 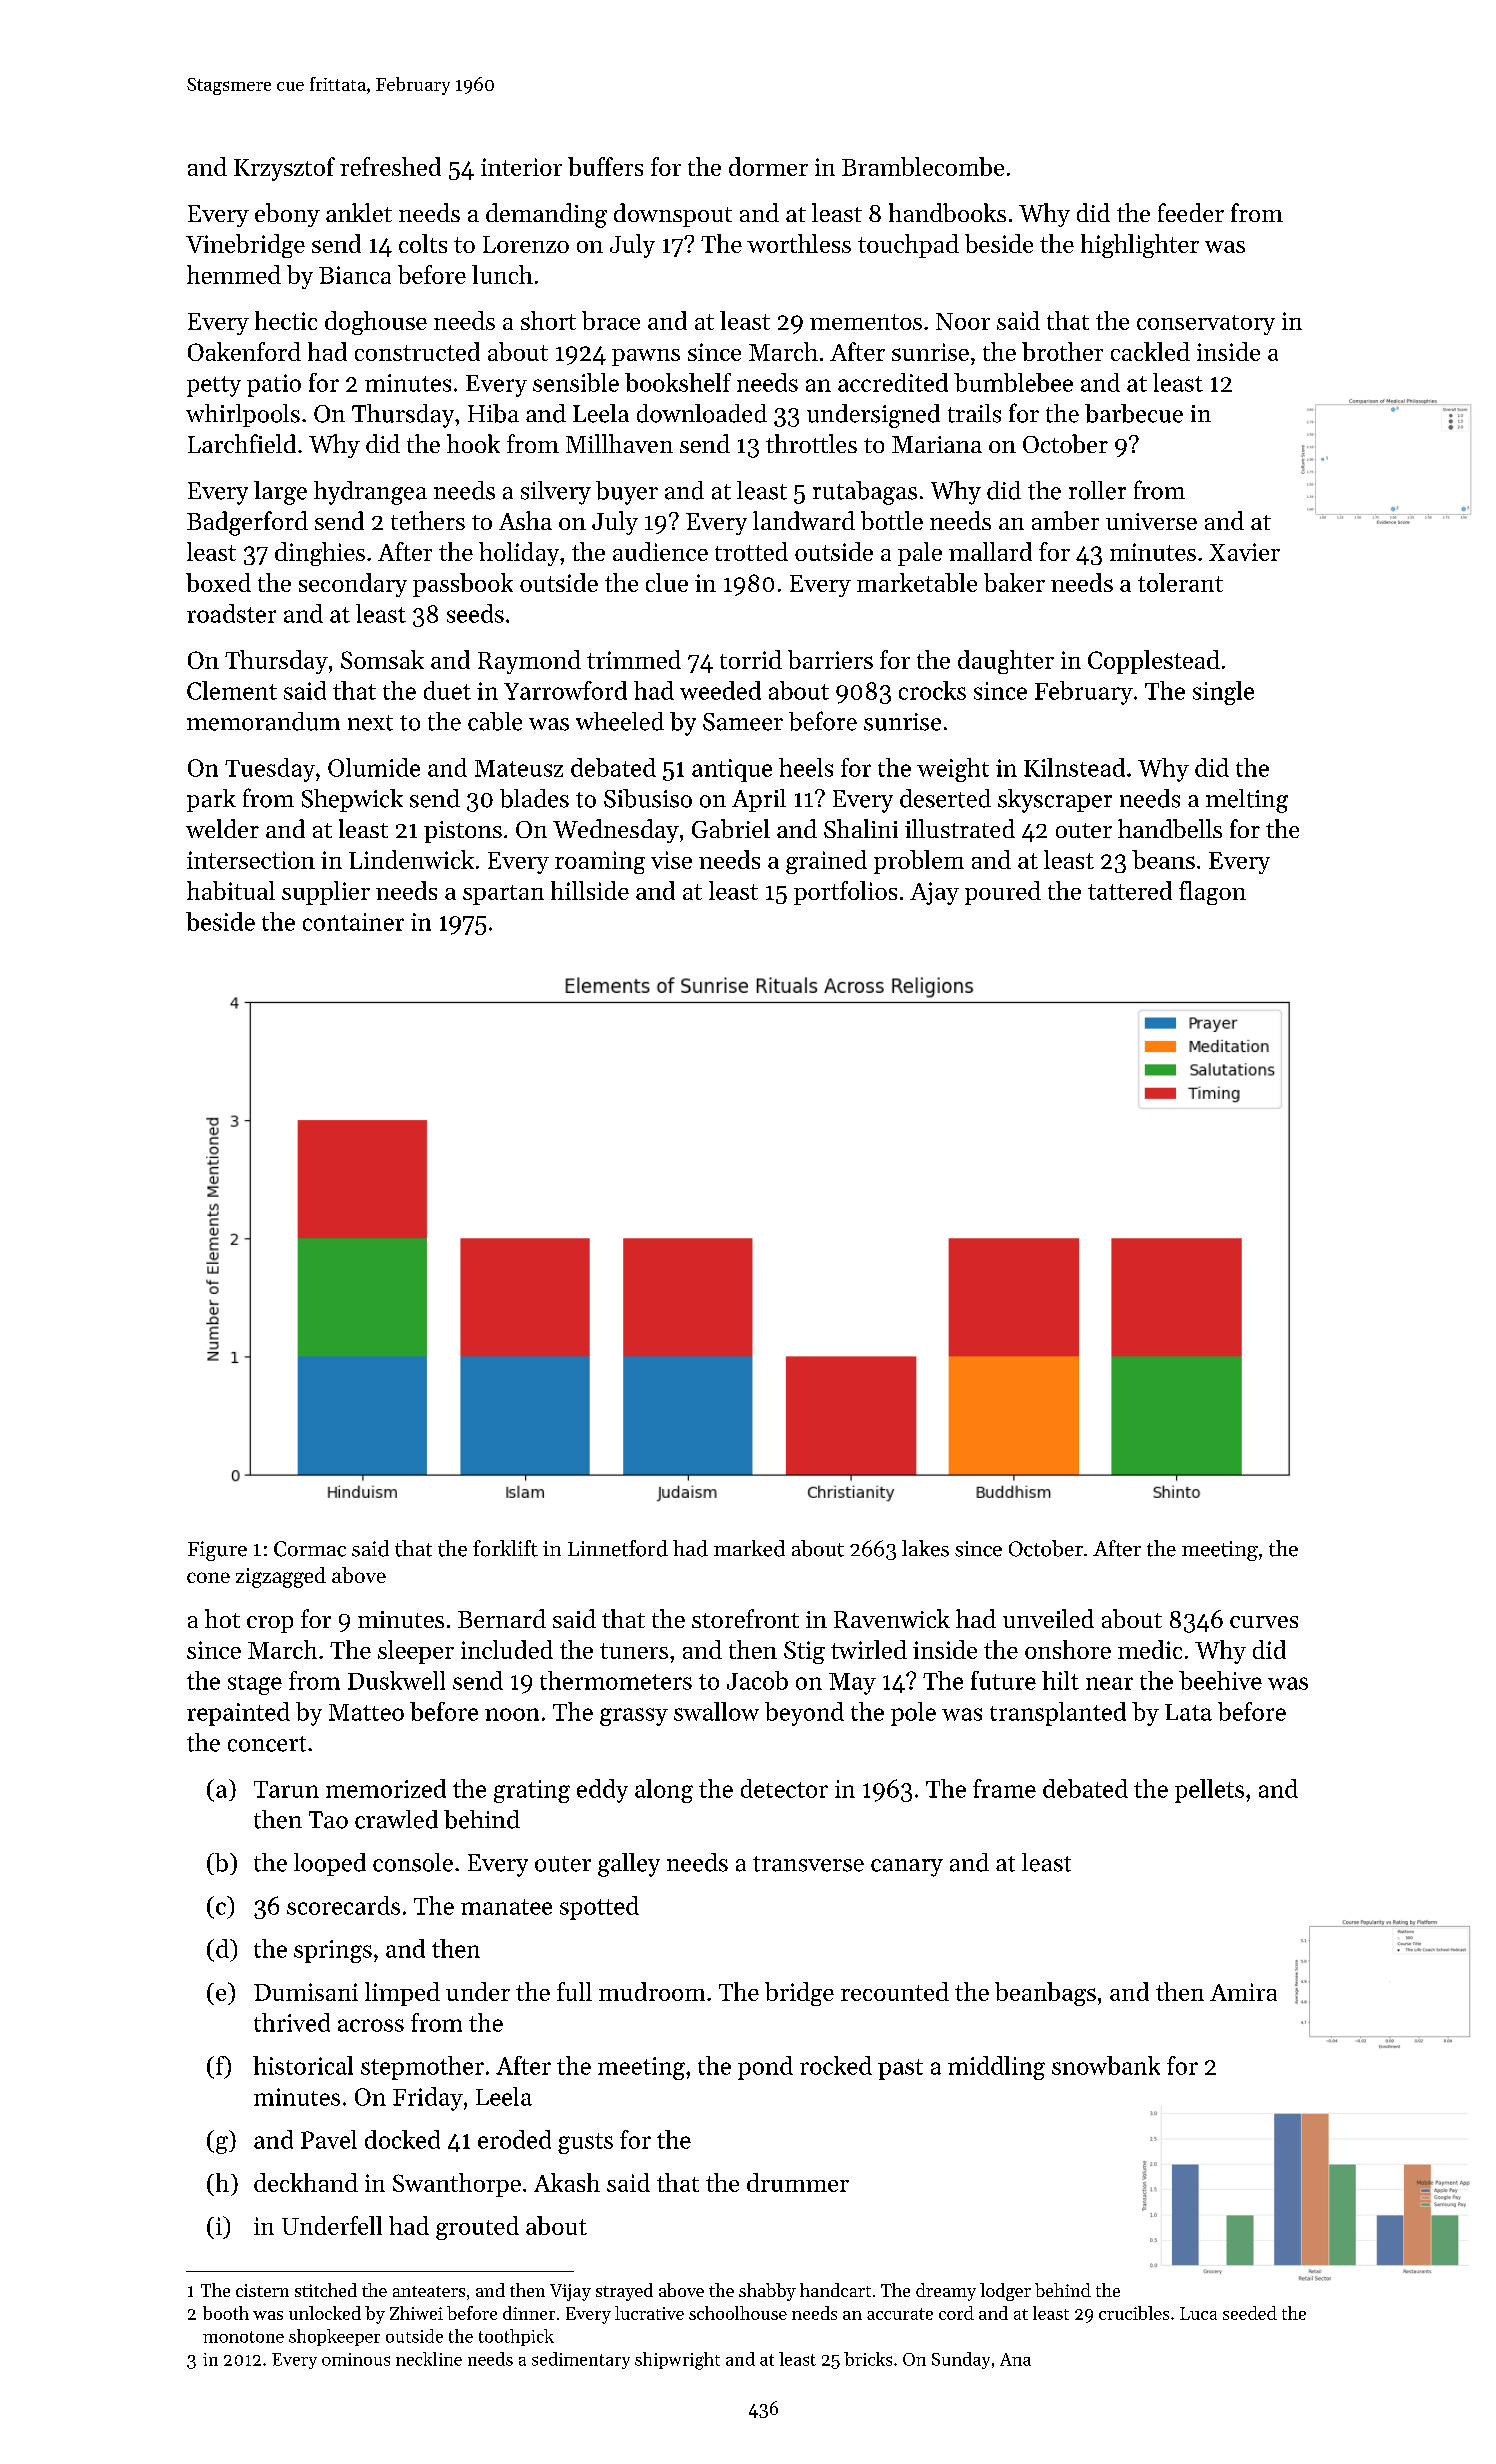 What do you see at coordinates (956, 2313) in the page?
I see `cord` at bounding box center [956, 2313].
